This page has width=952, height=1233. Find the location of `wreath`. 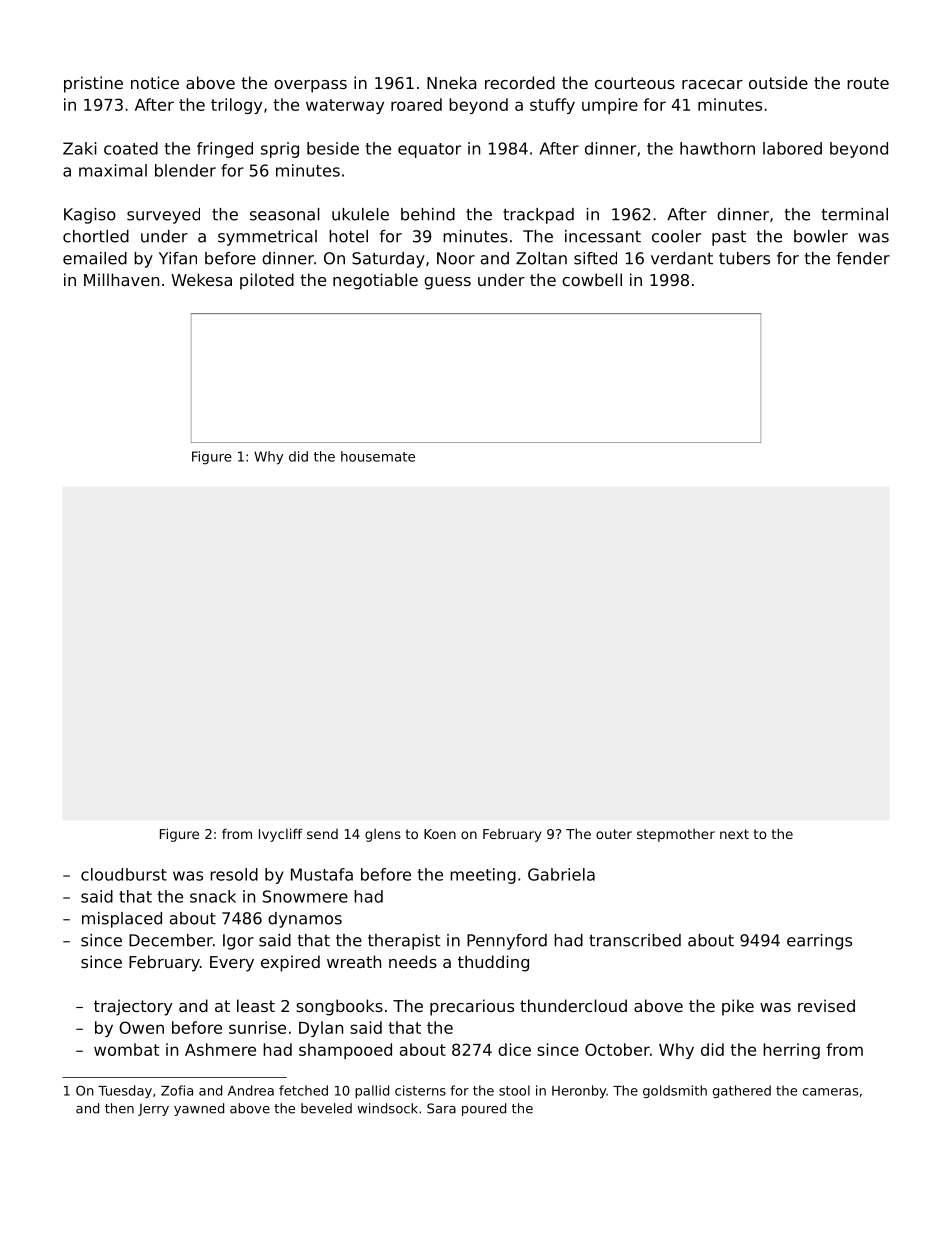

wreath is located at coordinates (354, 961).
